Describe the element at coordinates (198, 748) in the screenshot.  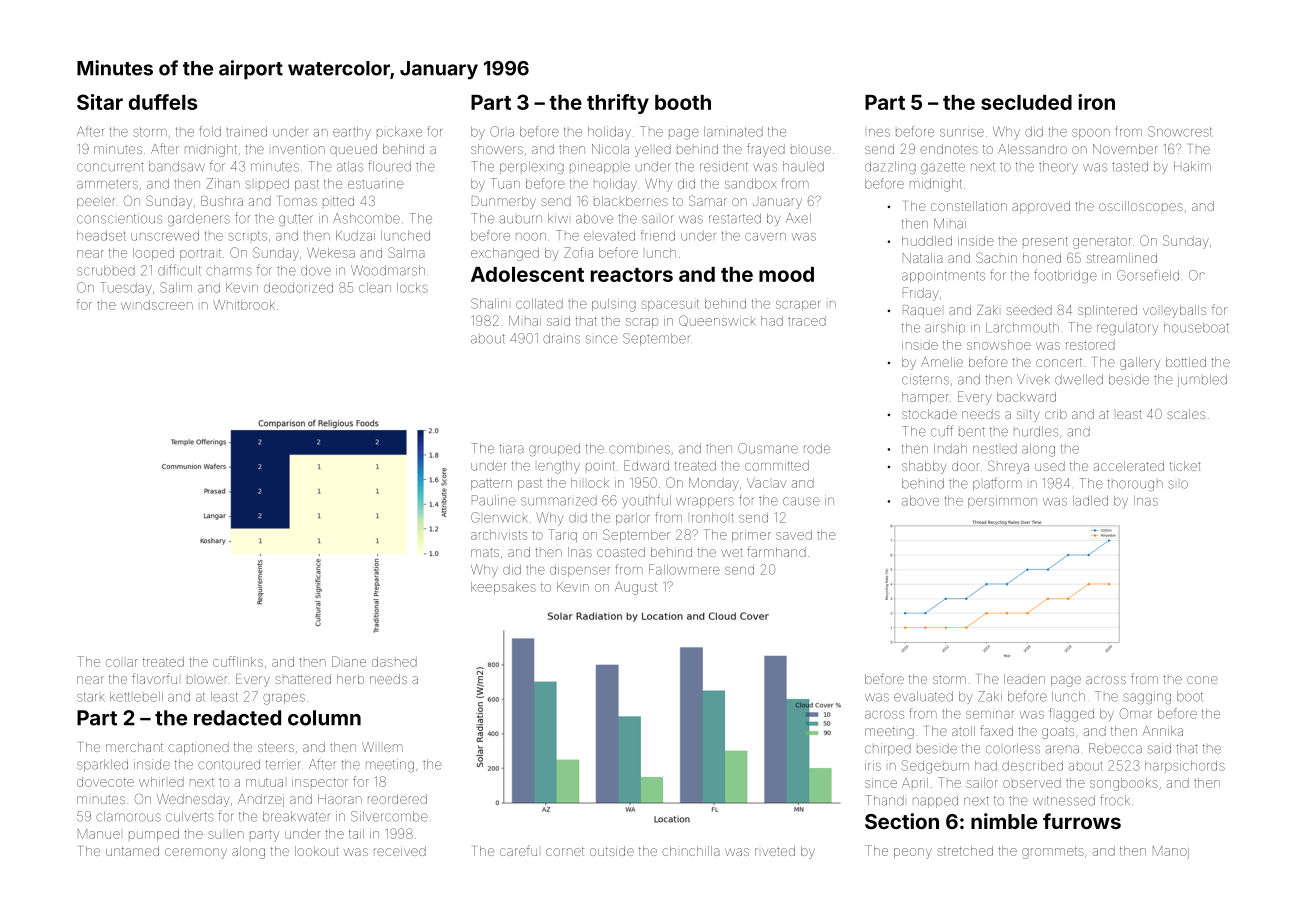
I see `captioned` at that location.
